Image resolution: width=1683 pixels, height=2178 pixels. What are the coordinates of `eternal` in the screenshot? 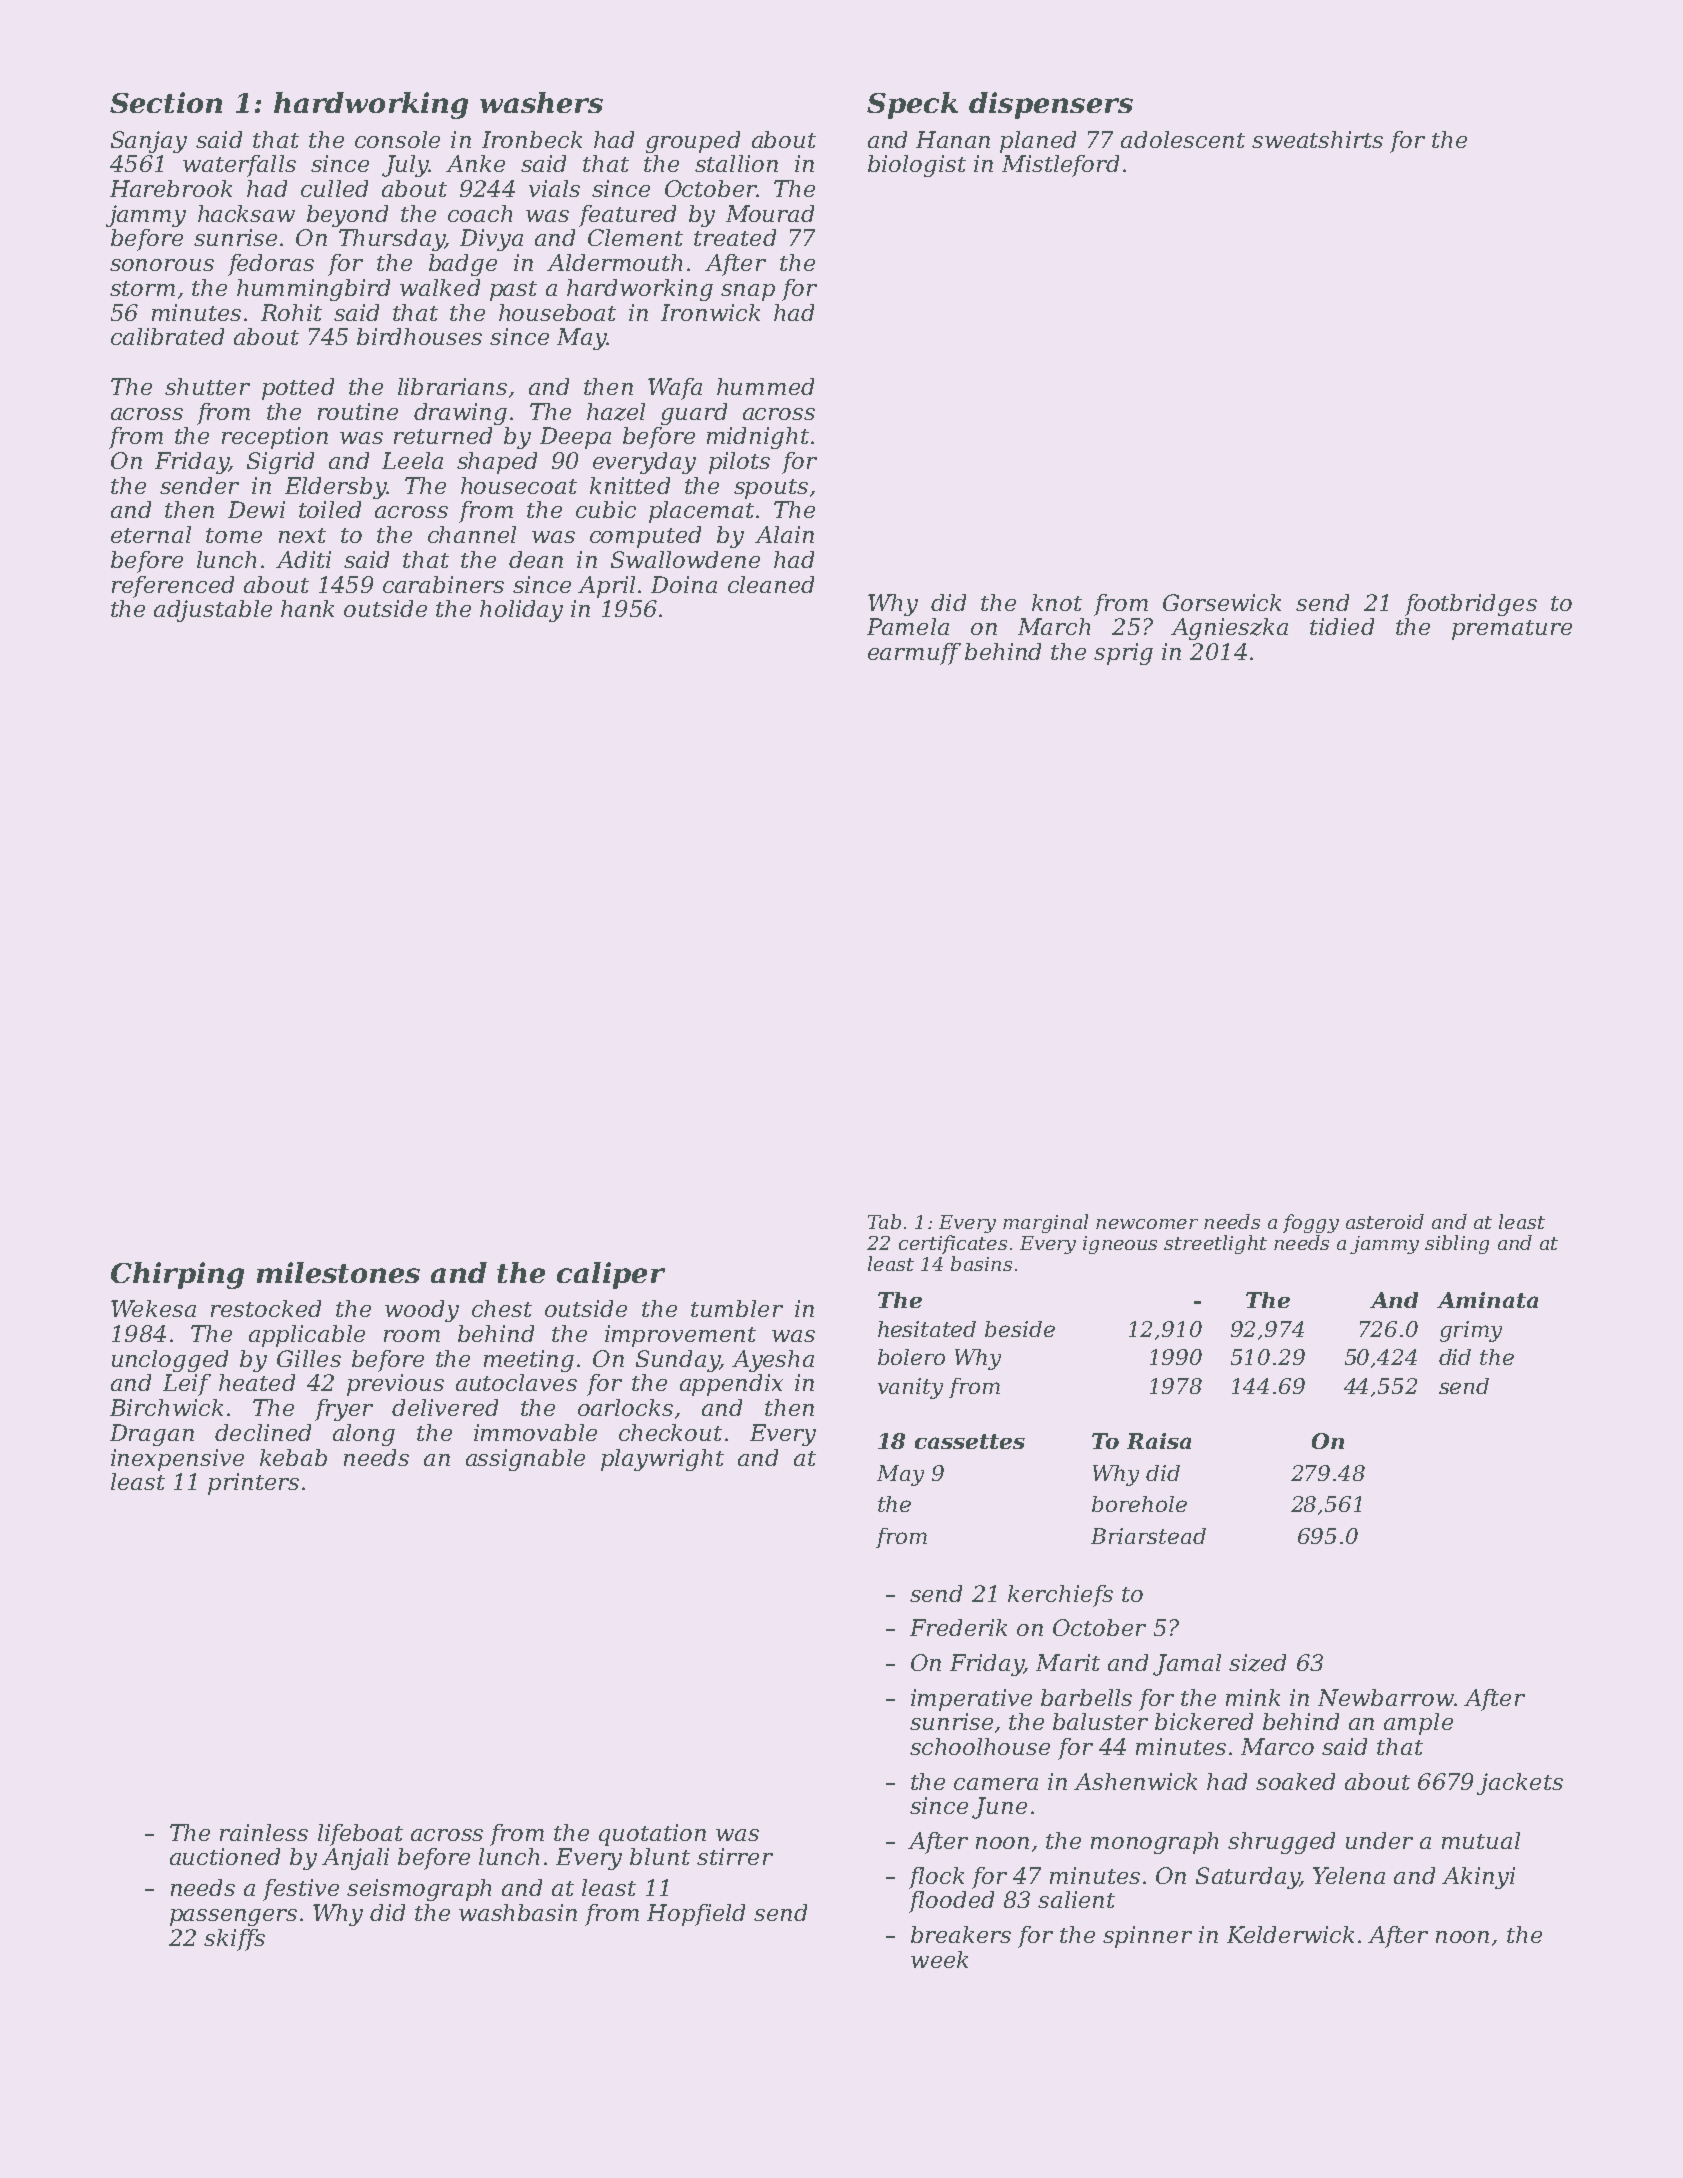 It's located at (151, 534).
